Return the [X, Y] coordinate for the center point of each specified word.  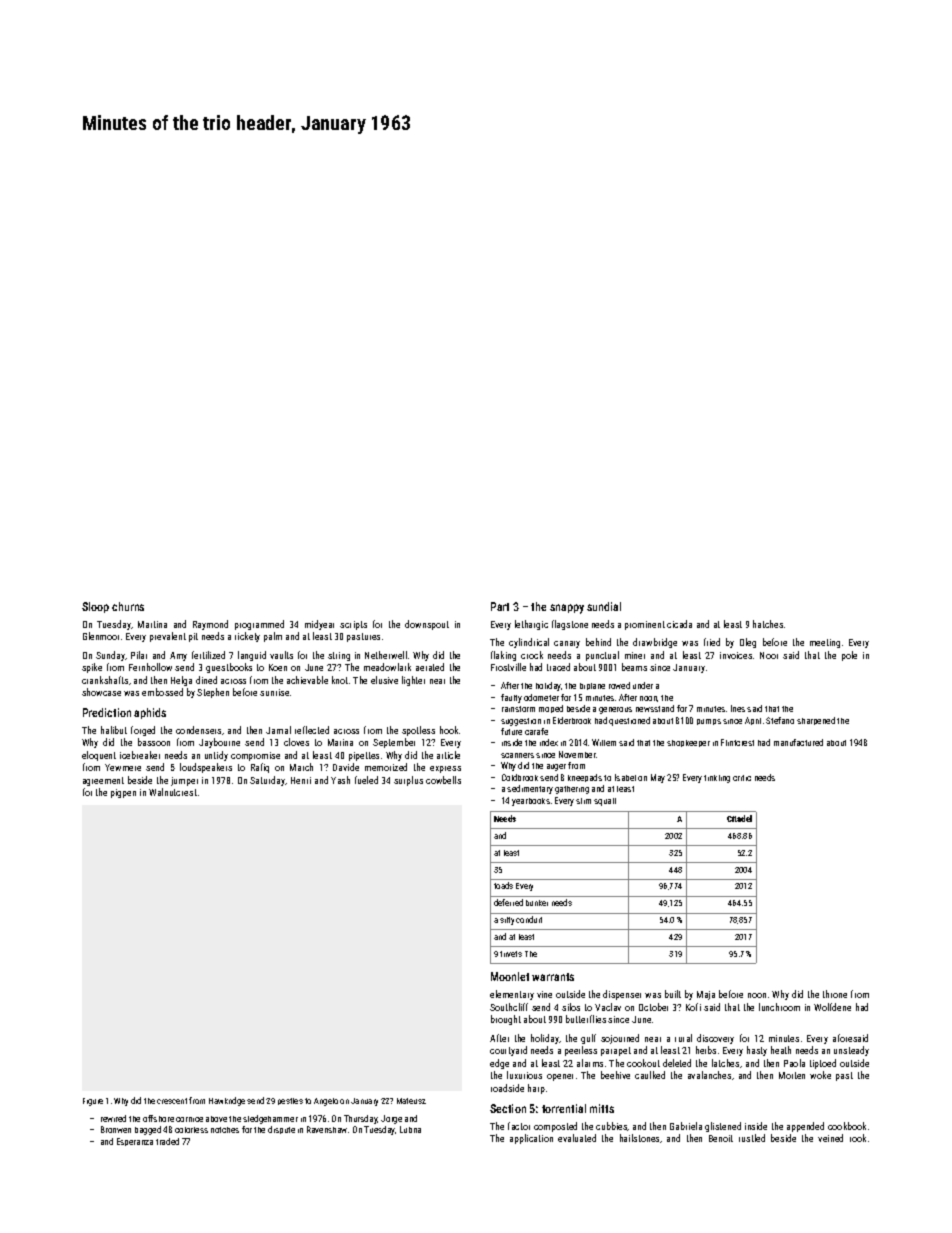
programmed [259, 625]
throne [835, 994]
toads [503, 885]
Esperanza [135, 1142]
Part [500, 606]
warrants [553, 977]
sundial [604, 606]
